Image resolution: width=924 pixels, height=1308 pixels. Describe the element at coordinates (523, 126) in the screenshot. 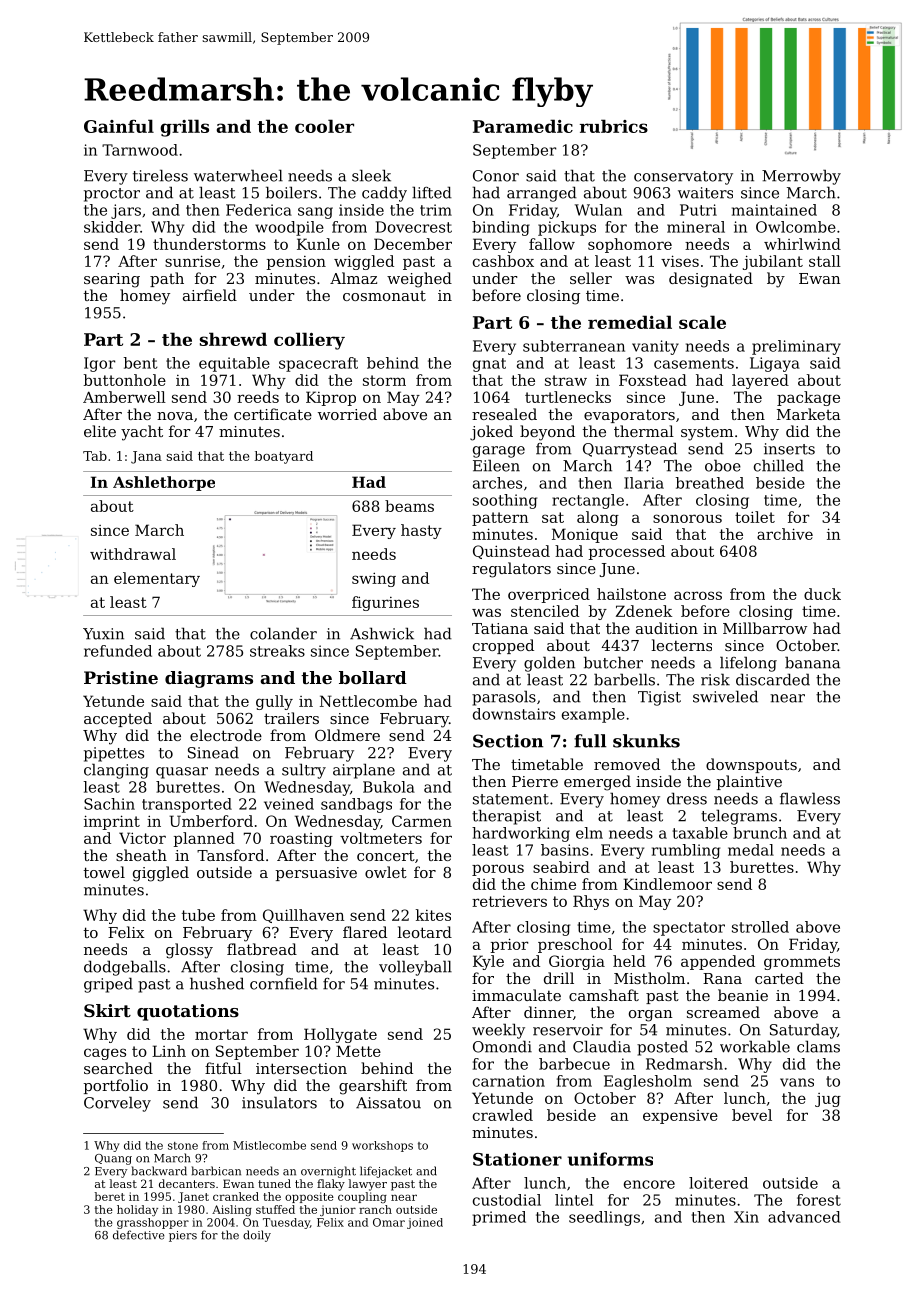

I see `Paramedic` at that location.
